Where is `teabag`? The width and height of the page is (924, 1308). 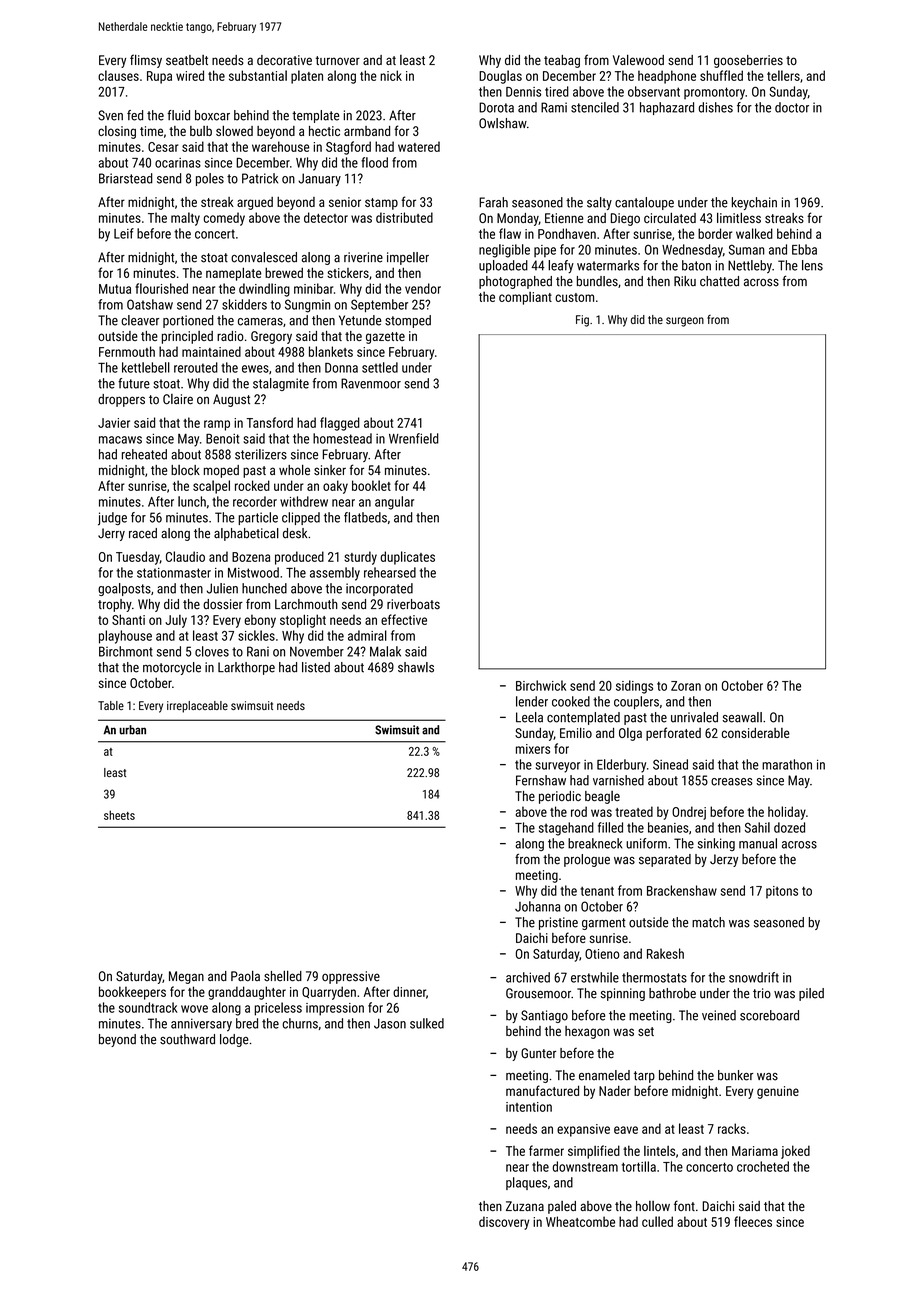
teabag is located at coordinates (562, 61).
